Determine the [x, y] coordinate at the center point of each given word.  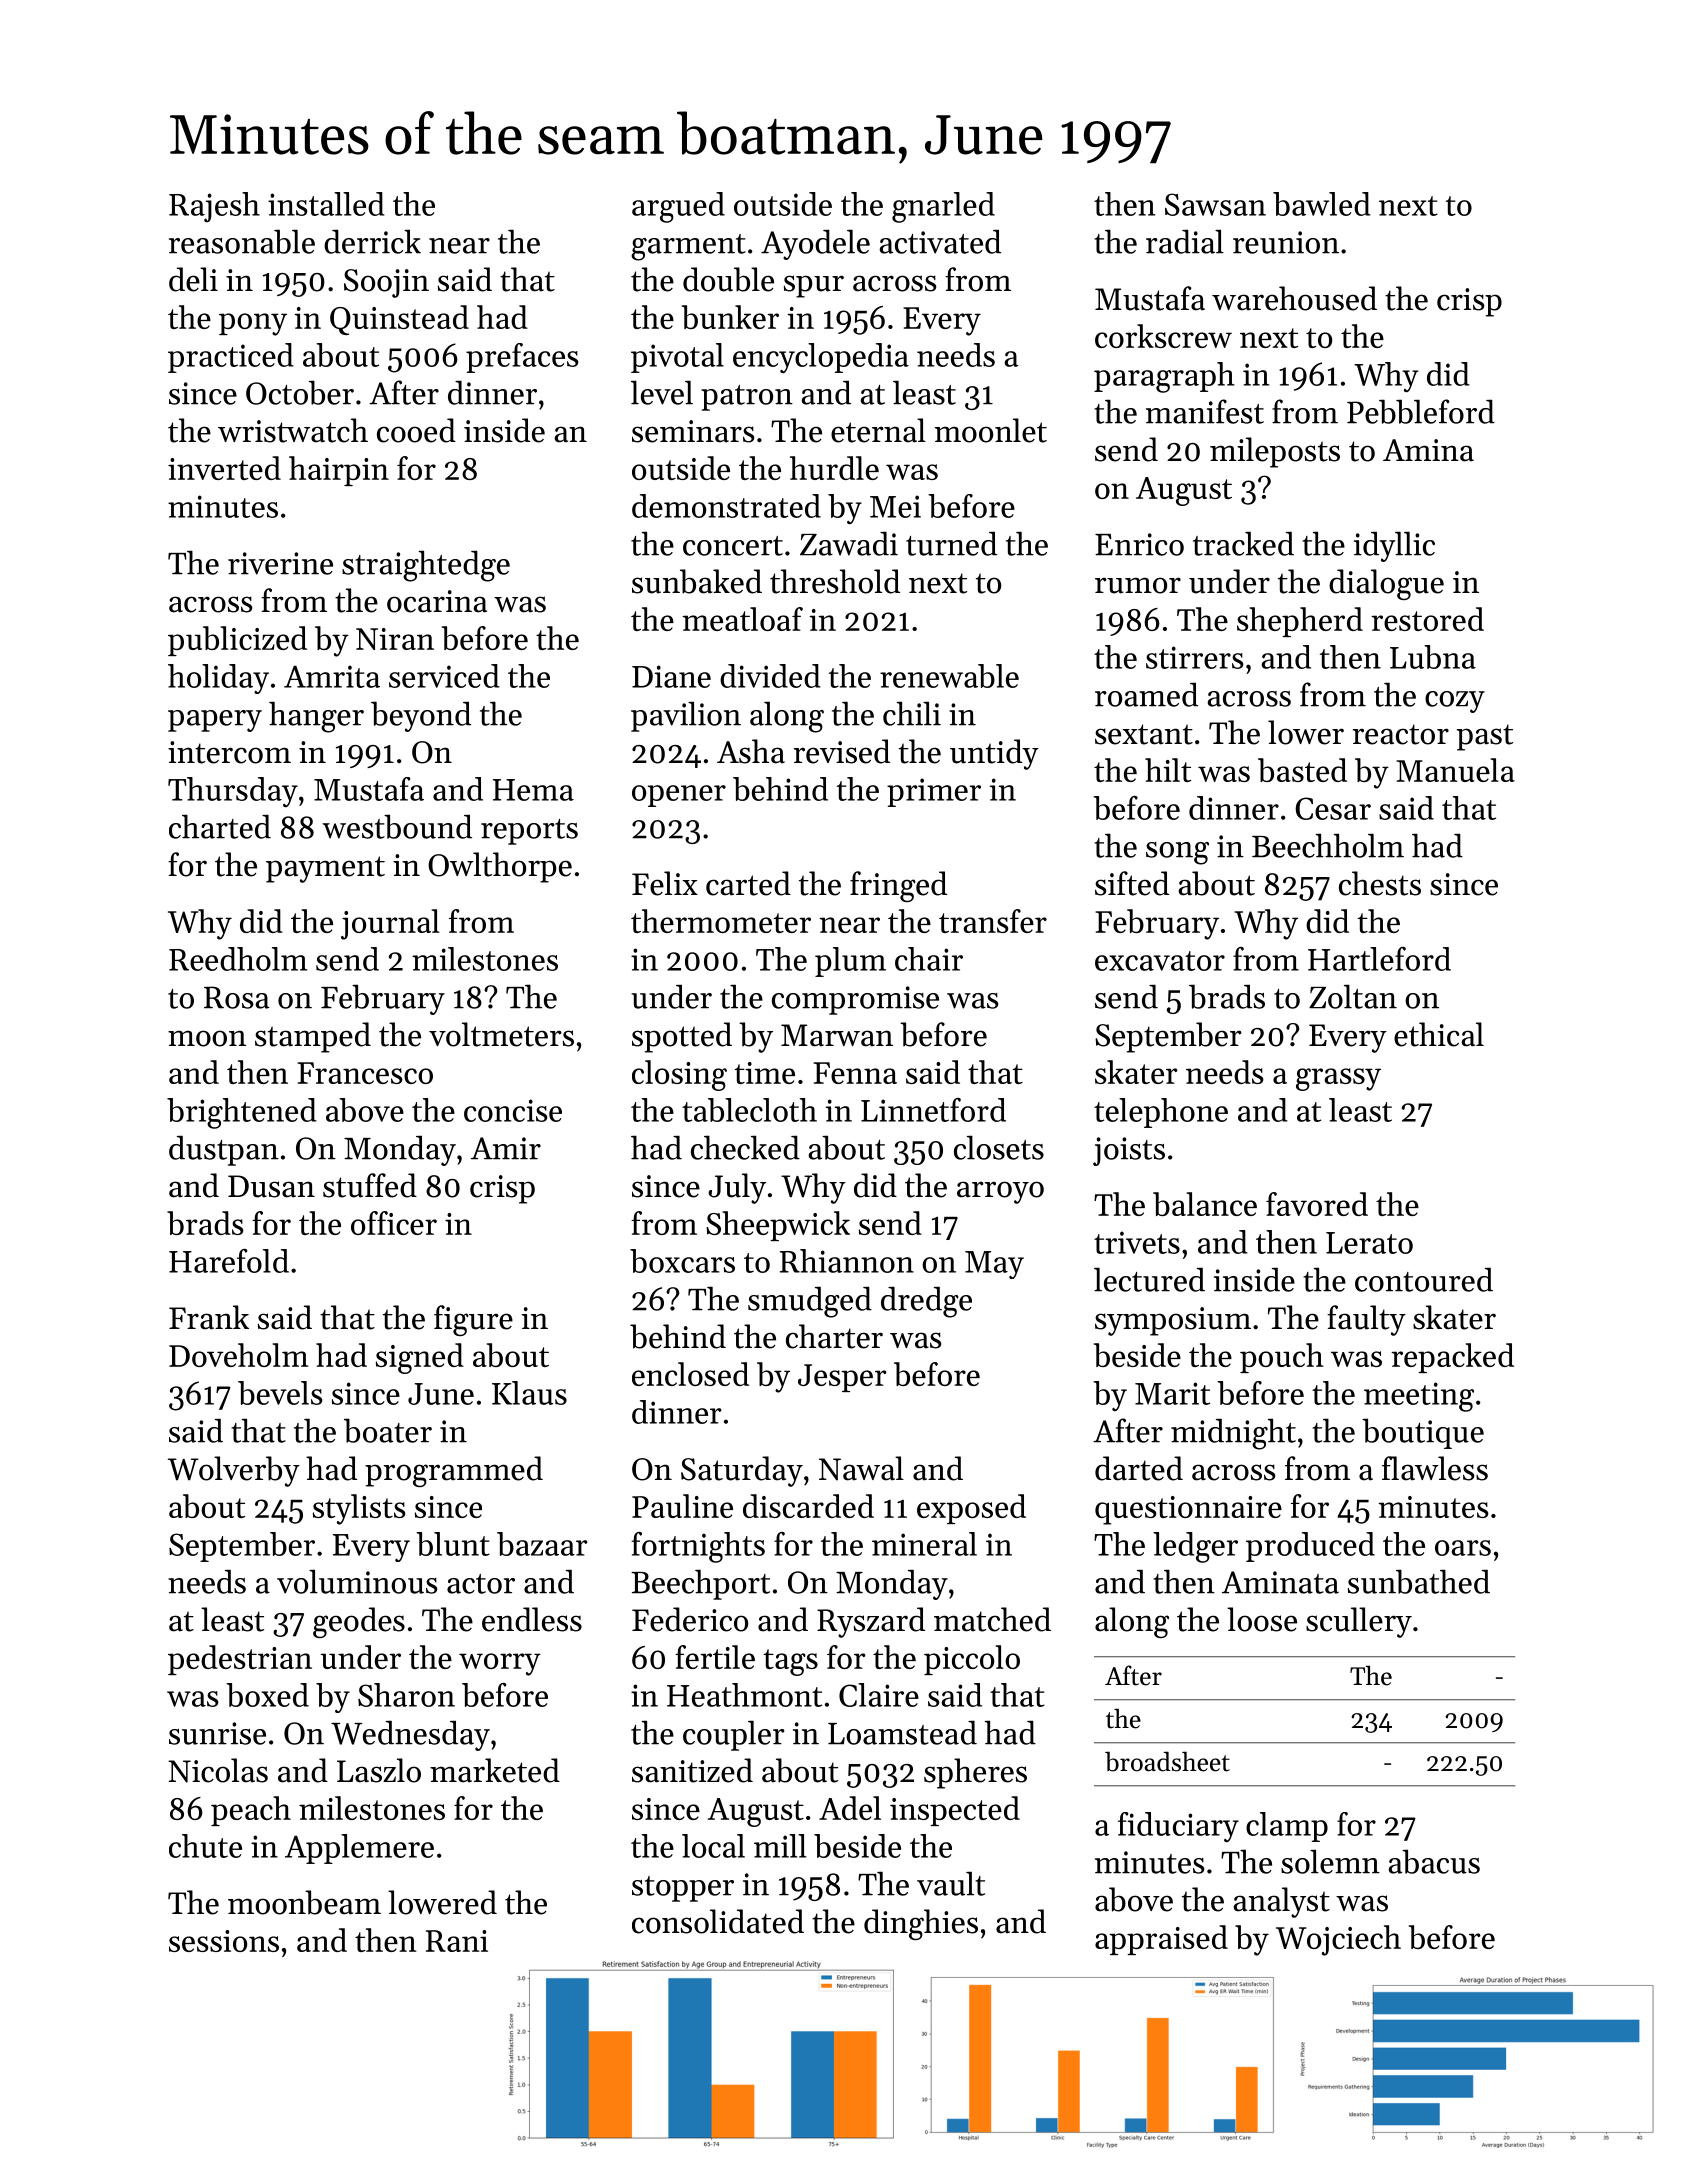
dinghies [921, 1924]
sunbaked [697, 581]
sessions [224, 1941]
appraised [1161, 1940]
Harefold [229, 1261]
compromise [855, 1000]
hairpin [339, 471]
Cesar [1333, 808]
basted [1302, 770]
